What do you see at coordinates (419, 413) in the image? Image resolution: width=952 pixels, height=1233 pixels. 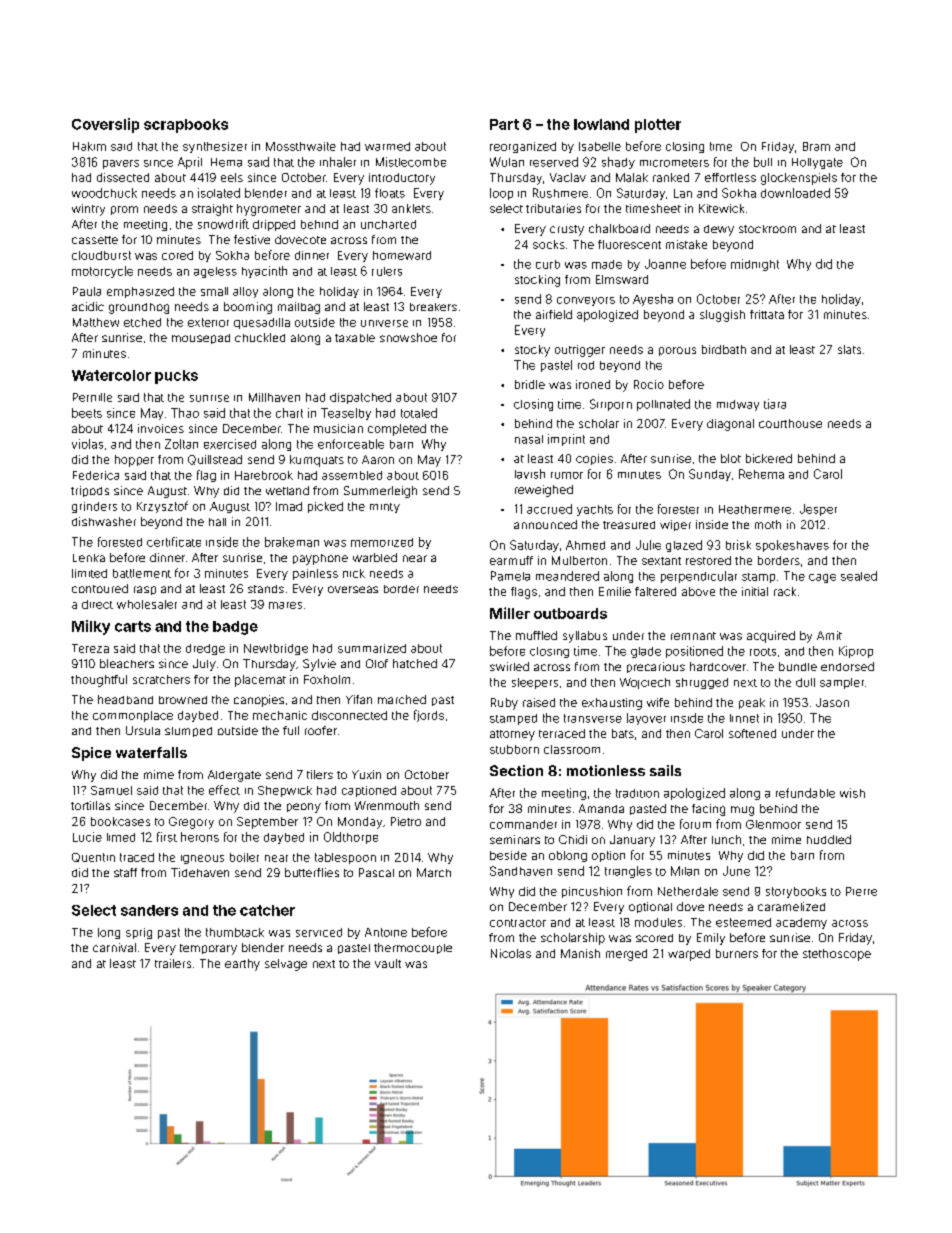 I see `totaled` at bounding box center [419, 413].
